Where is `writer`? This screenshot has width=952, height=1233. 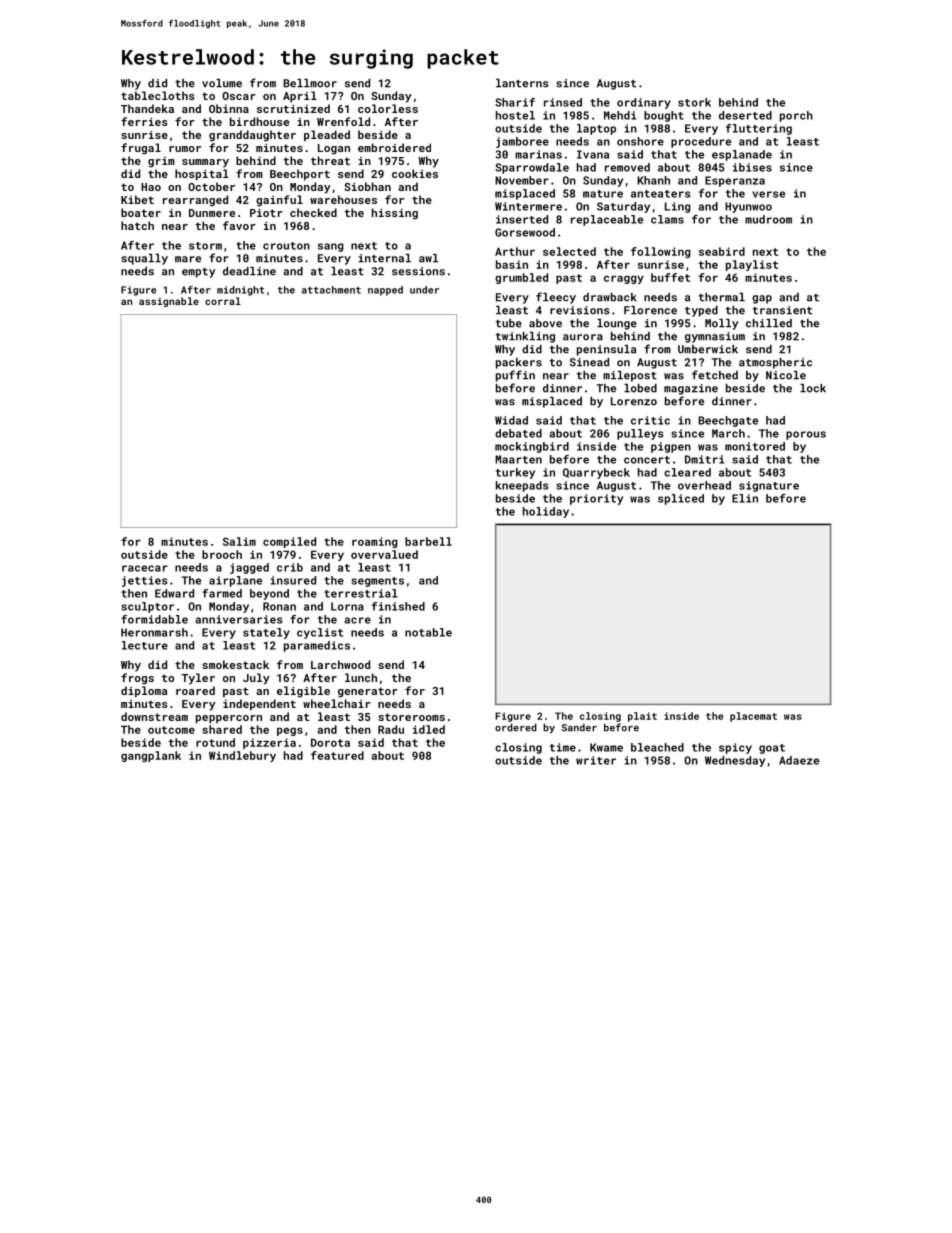
writer is located at coordinates (596, 760).
